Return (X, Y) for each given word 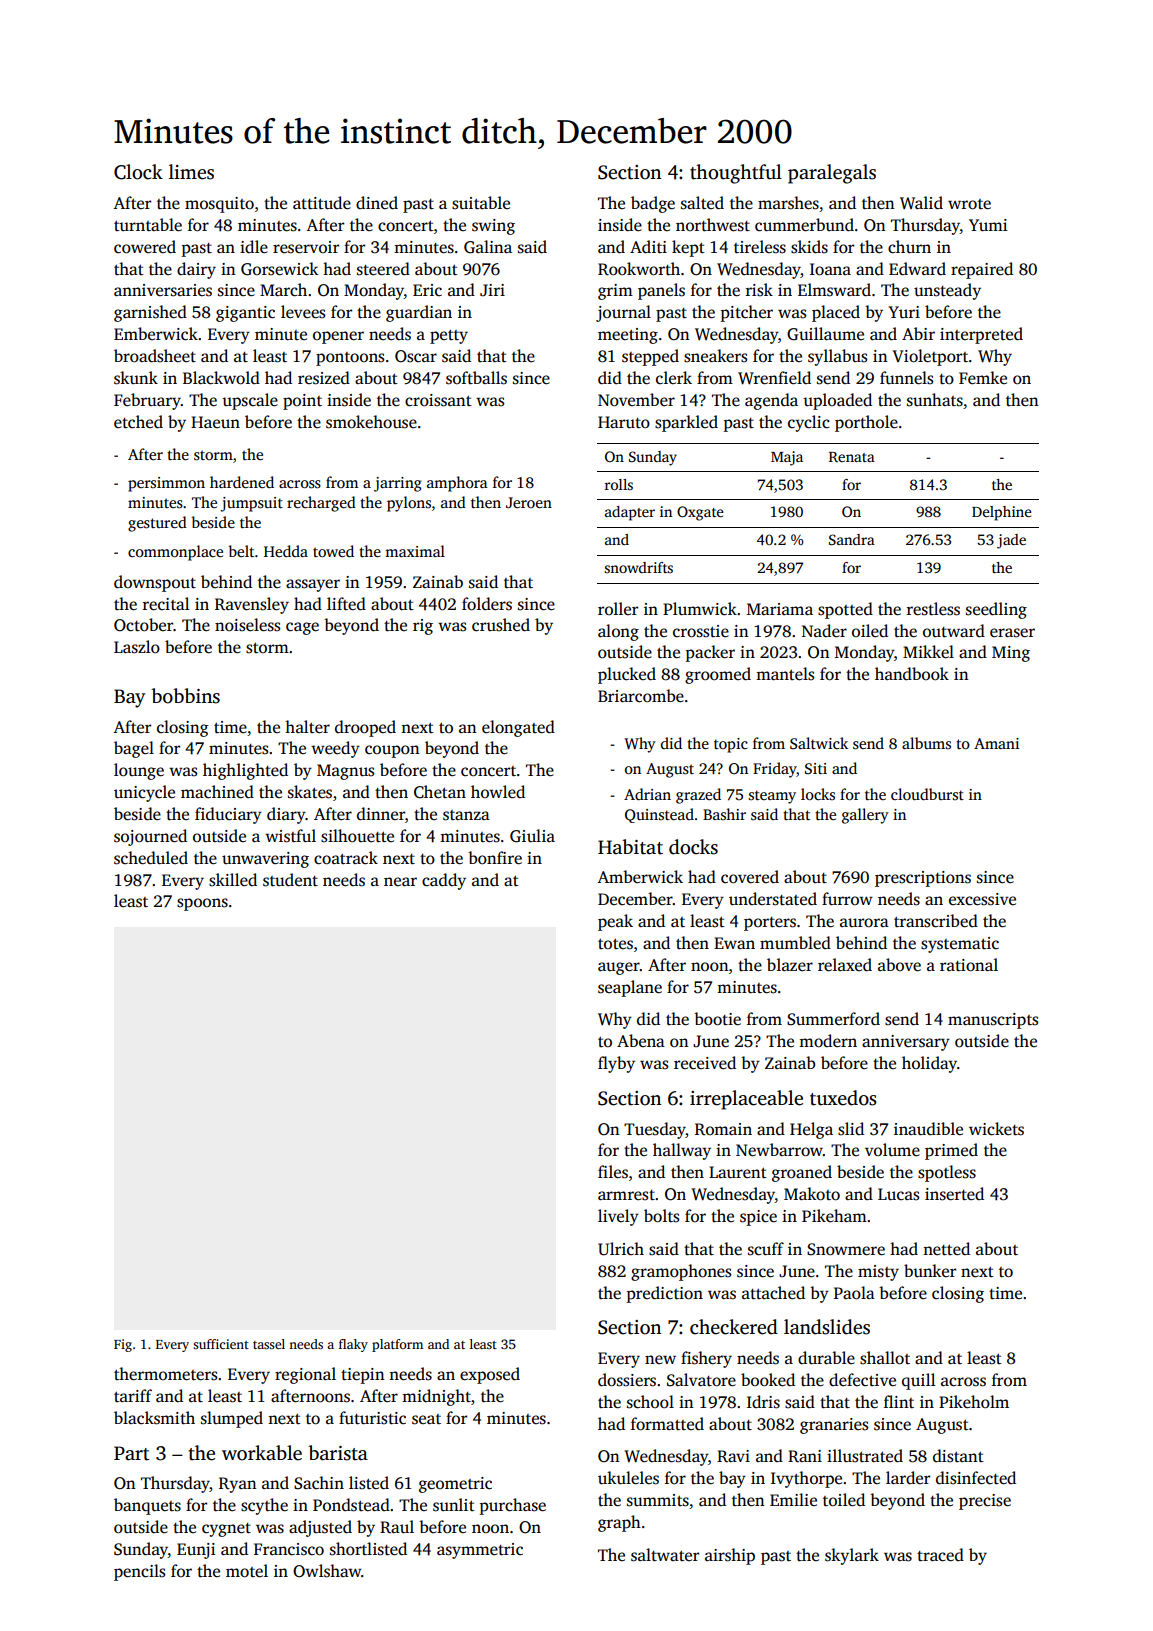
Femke (983, 378)
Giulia (532, 836)
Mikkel (928, 652)
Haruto (624, 422)
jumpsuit (251, 504)
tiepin (363, 1376)
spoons (202, 904)
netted (946, 1249)
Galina (488, 247)
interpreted (981, 335)
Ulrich (621, 1249)
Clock (138, 172)
